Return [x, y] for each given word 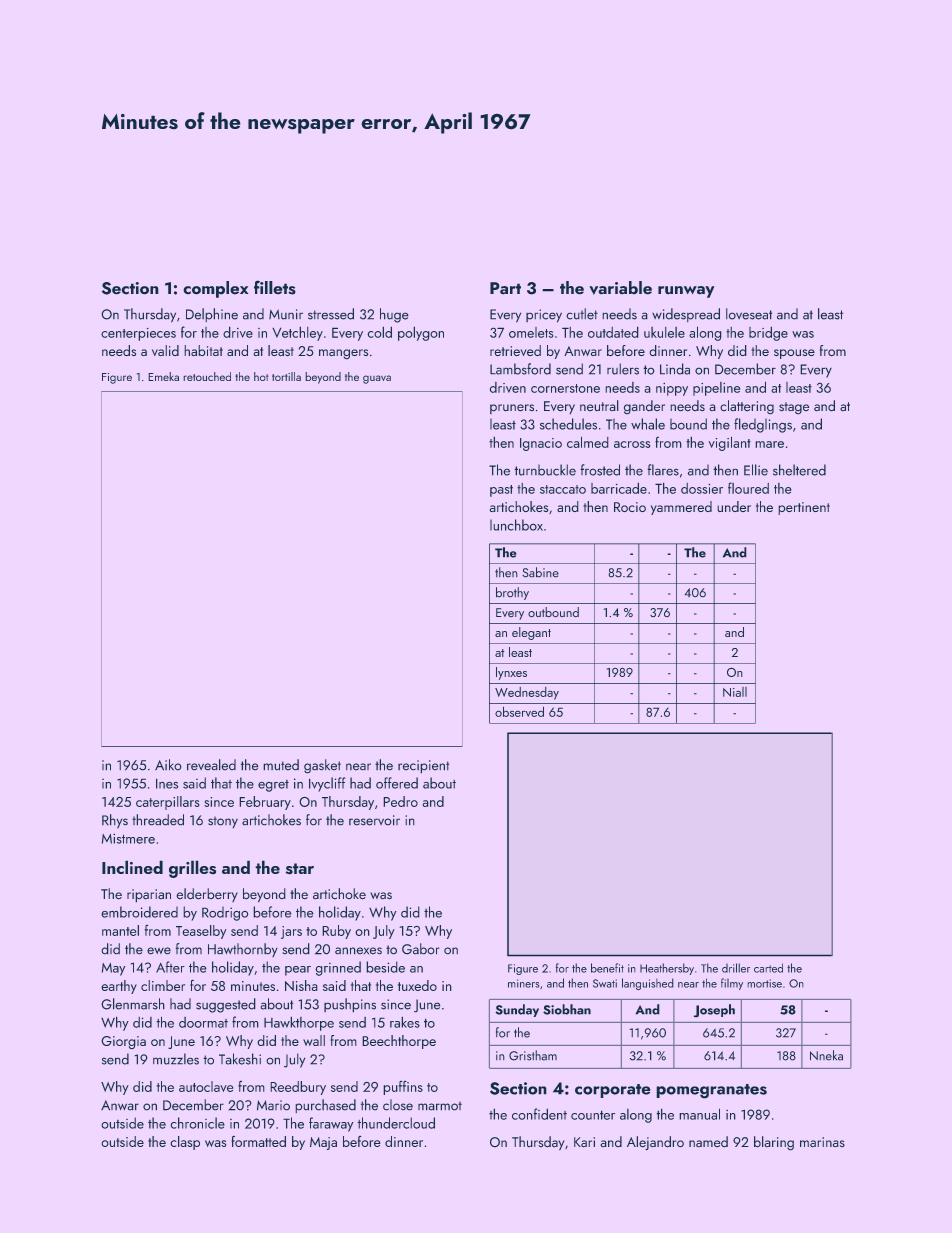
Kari [584, 1142]
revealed [211, 765]
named [708, 1142]
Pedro [400, 801]
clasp [185, 1143]
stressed [331, 314]
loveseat [749, 314]
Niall [735, 692]
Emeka [163, 376]
